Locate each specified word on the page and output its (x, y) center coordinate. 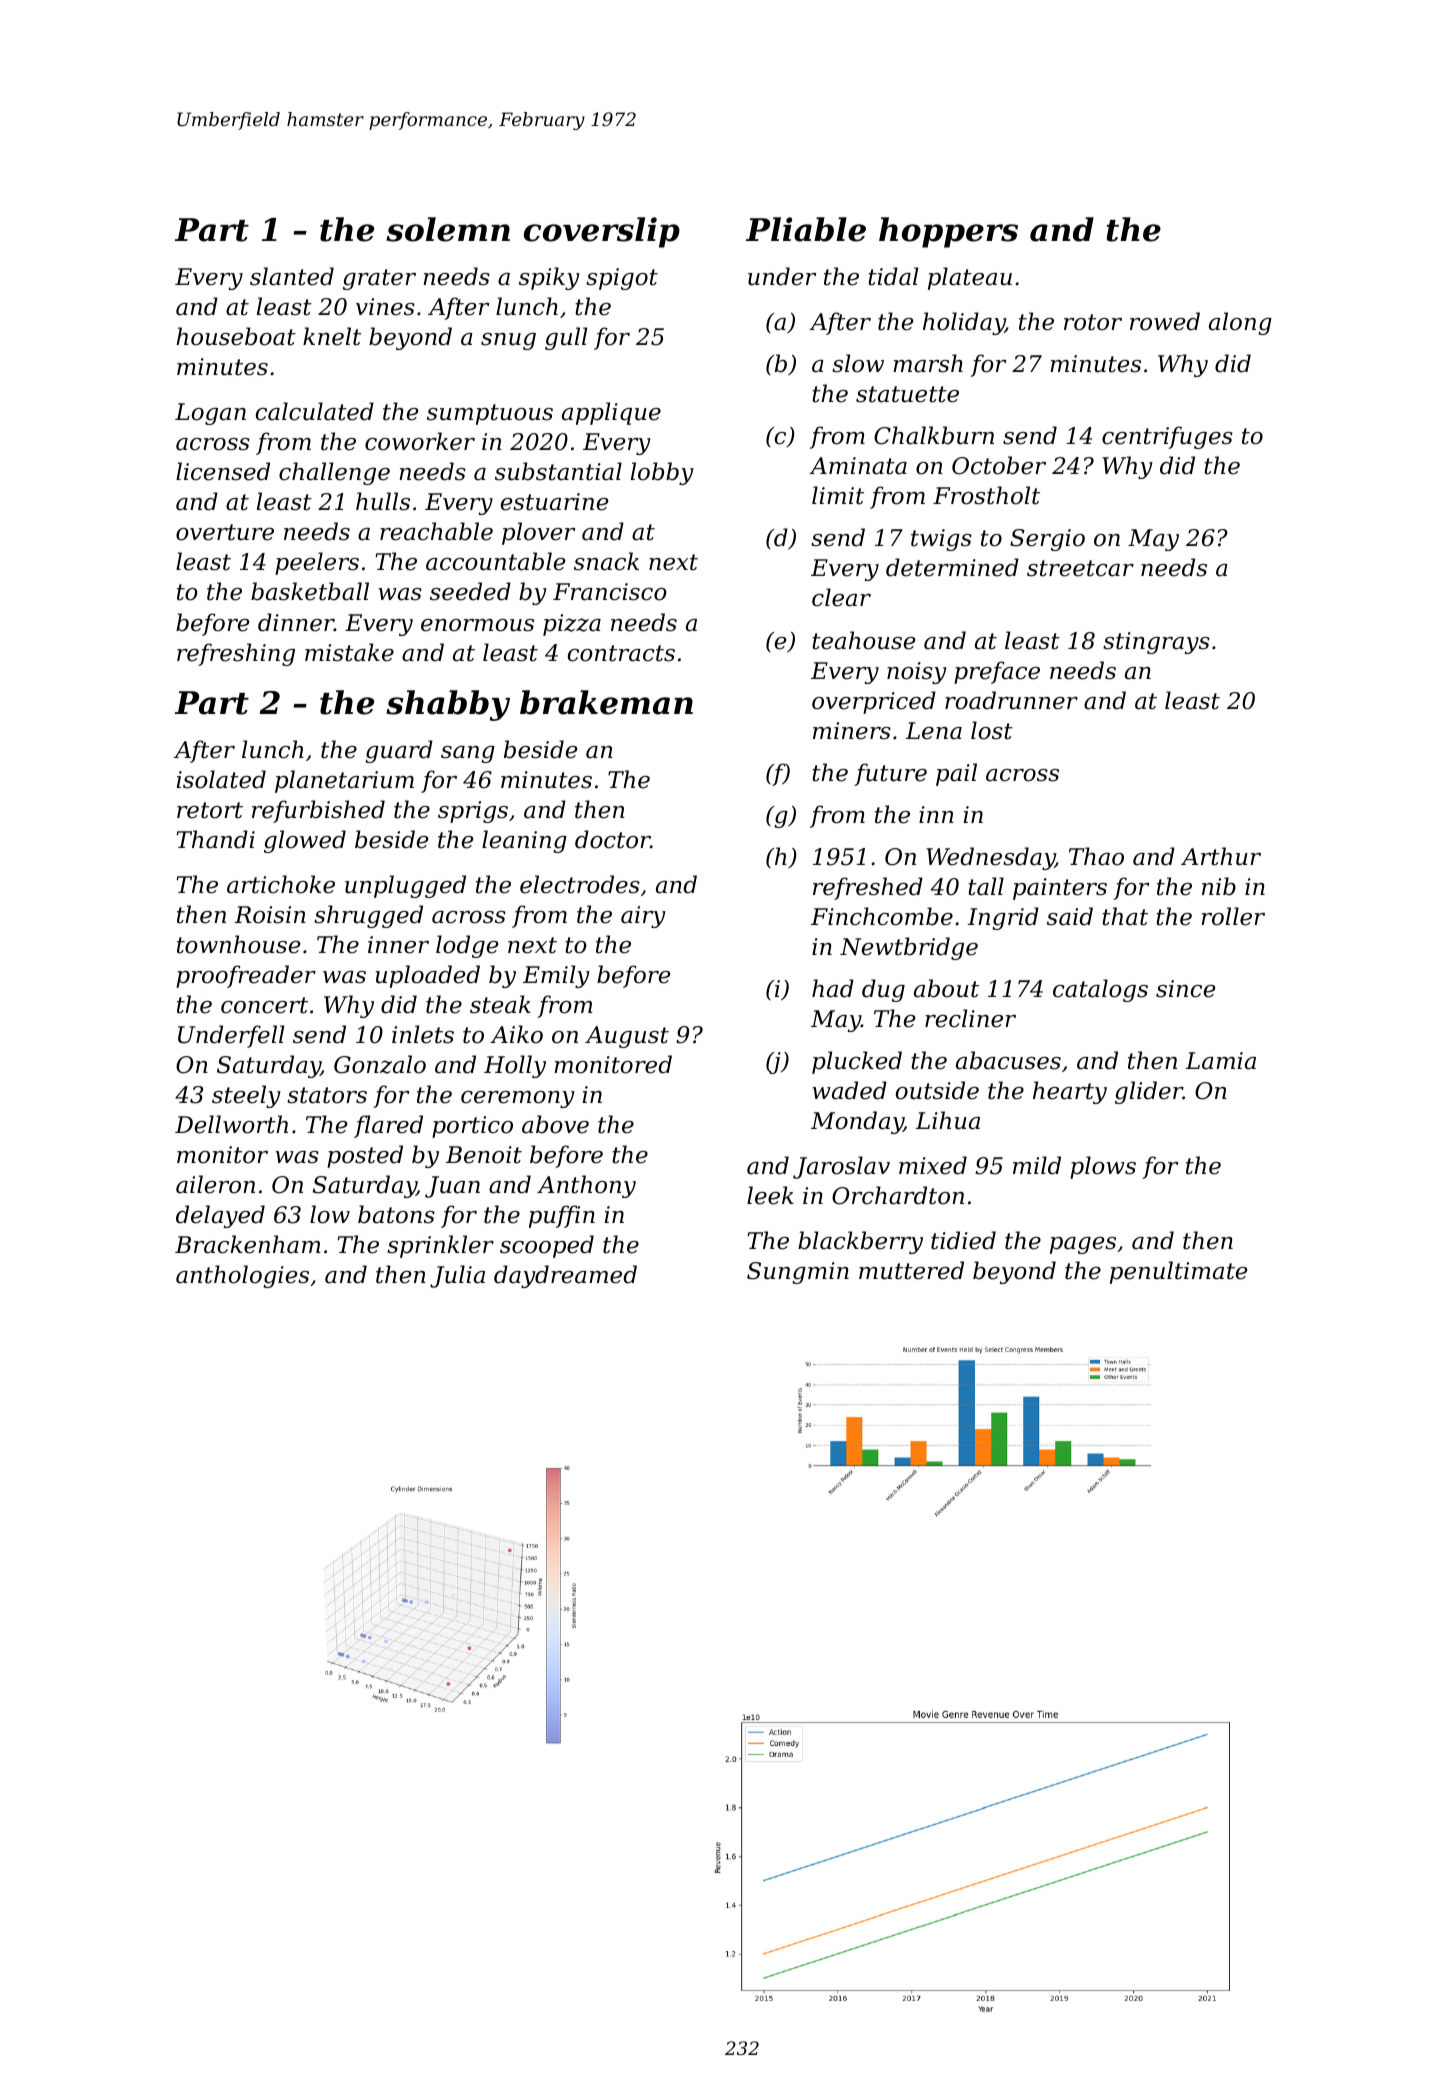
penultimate (1178, 1272)
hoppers (948, 232)
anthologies (242, 1276)
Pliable (806, 229)
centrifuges (1167, 437)
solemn (448, 229)
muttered (911, 1270)
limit (838, 495)
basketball (310, 591)
